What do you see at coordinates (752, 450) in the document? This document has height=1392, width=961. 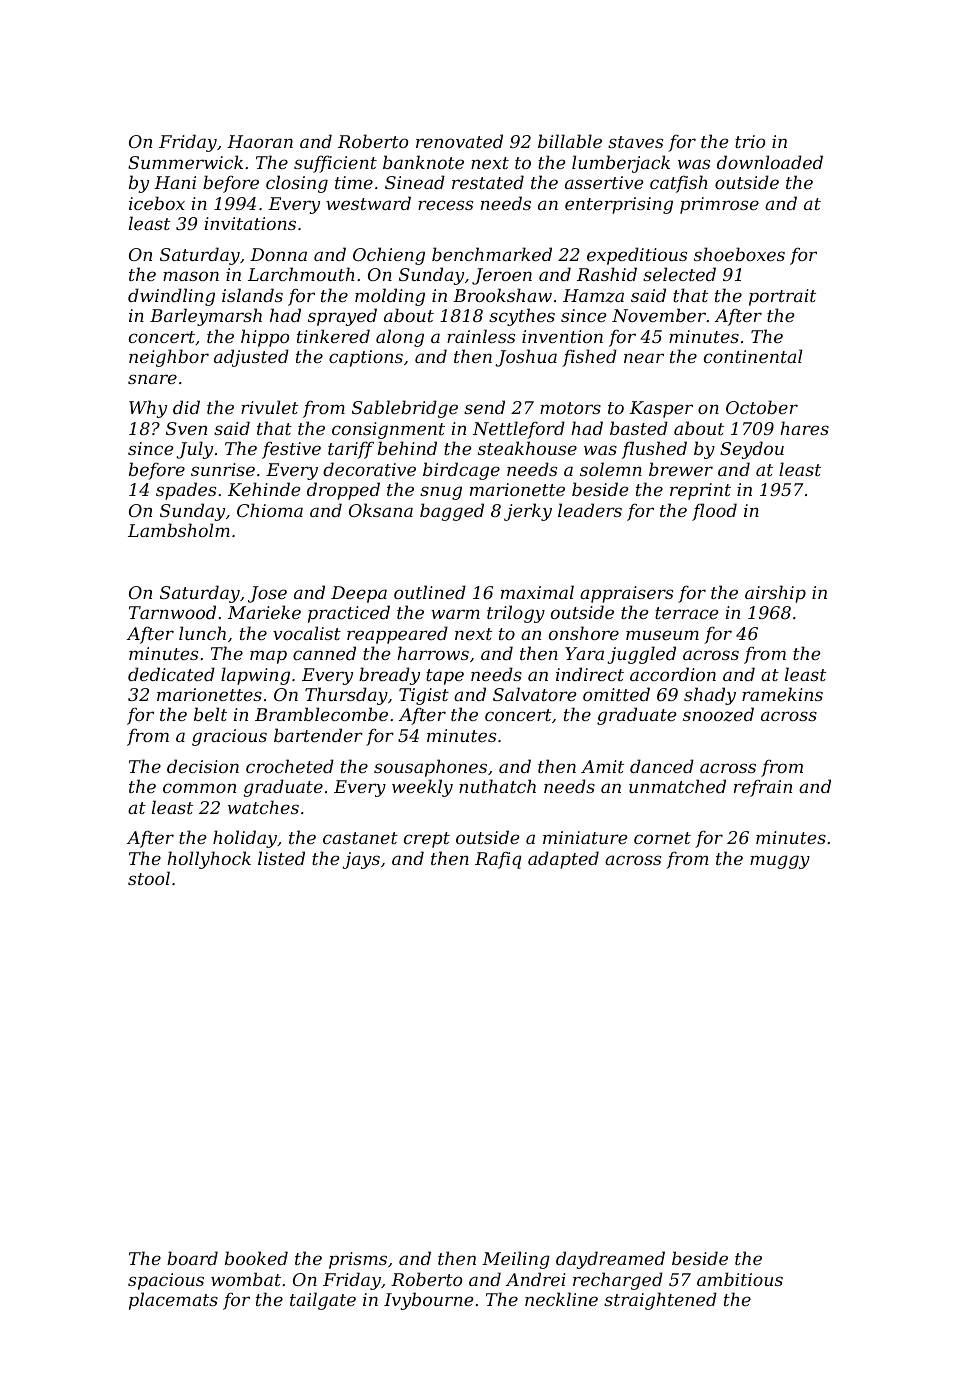 I see `Seydou` at bounding box center [752, 450].
